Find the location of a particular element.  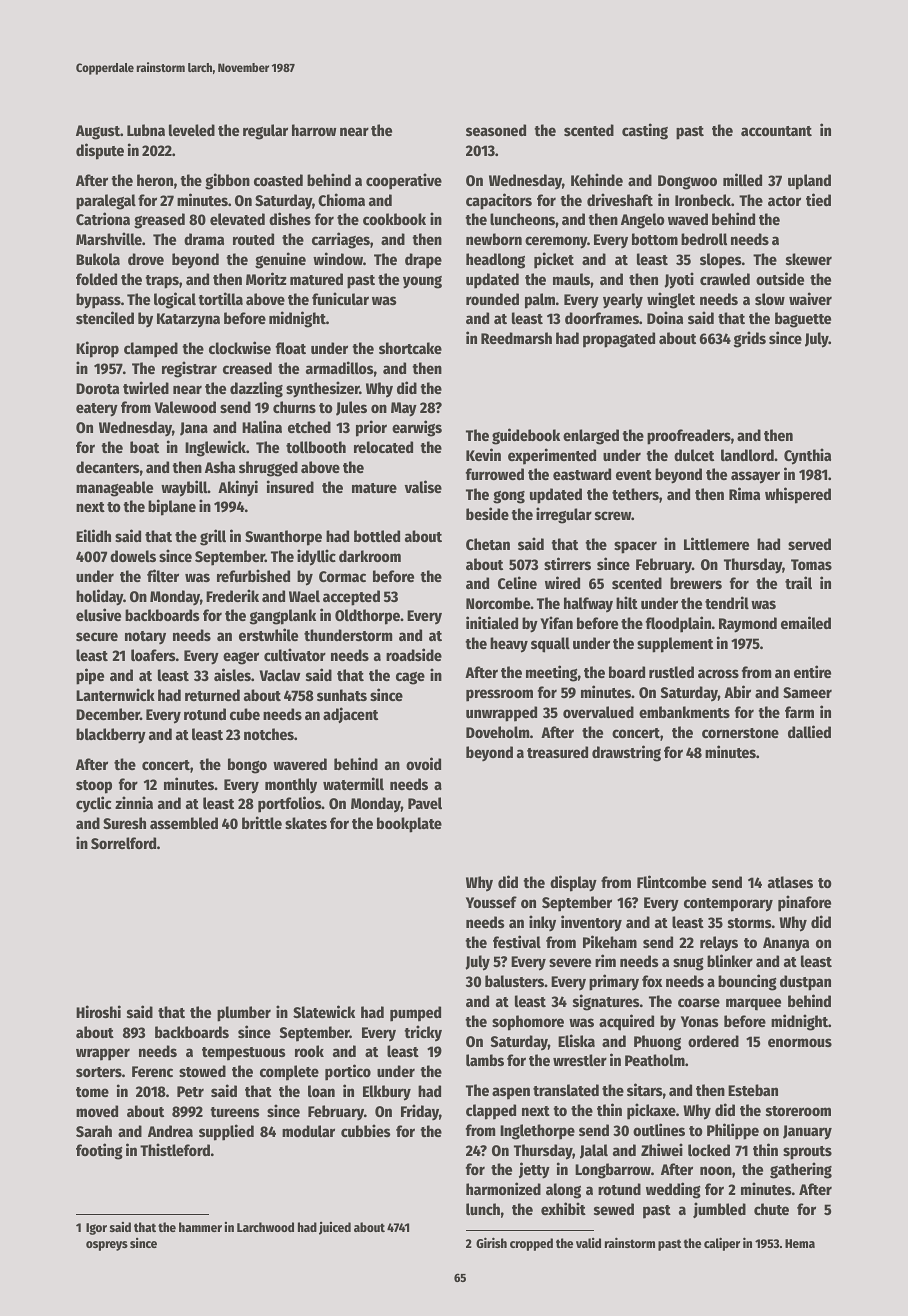

cornerstone is located at coordinates (740, 733).
